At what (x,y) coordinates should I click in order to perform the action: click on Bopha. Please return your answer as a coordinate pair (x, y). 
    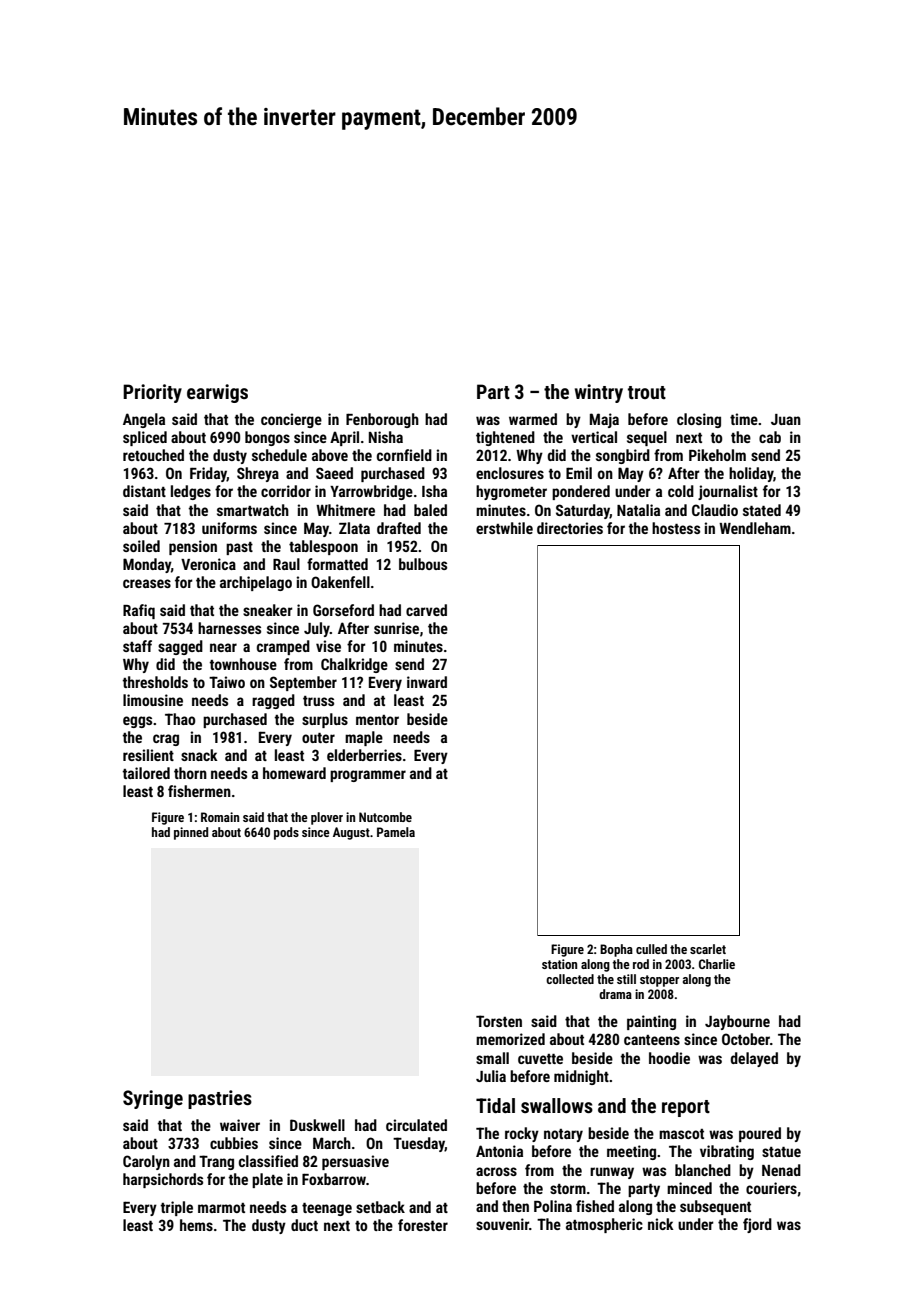
    Looking at the image, I should click on (616, 950).
